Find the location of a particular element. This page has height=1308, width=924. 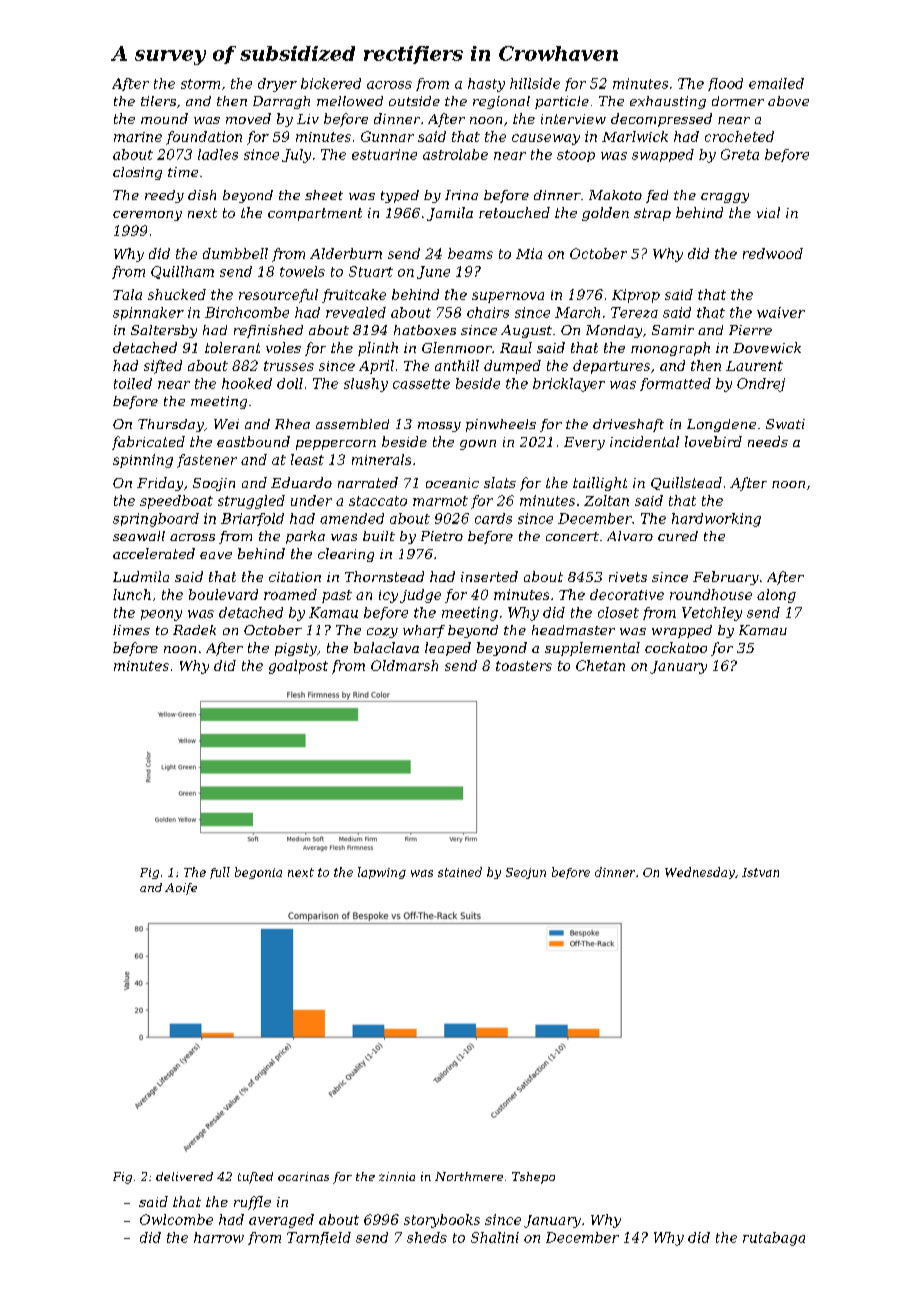

Aoife is located at coordinates (181, 889).
